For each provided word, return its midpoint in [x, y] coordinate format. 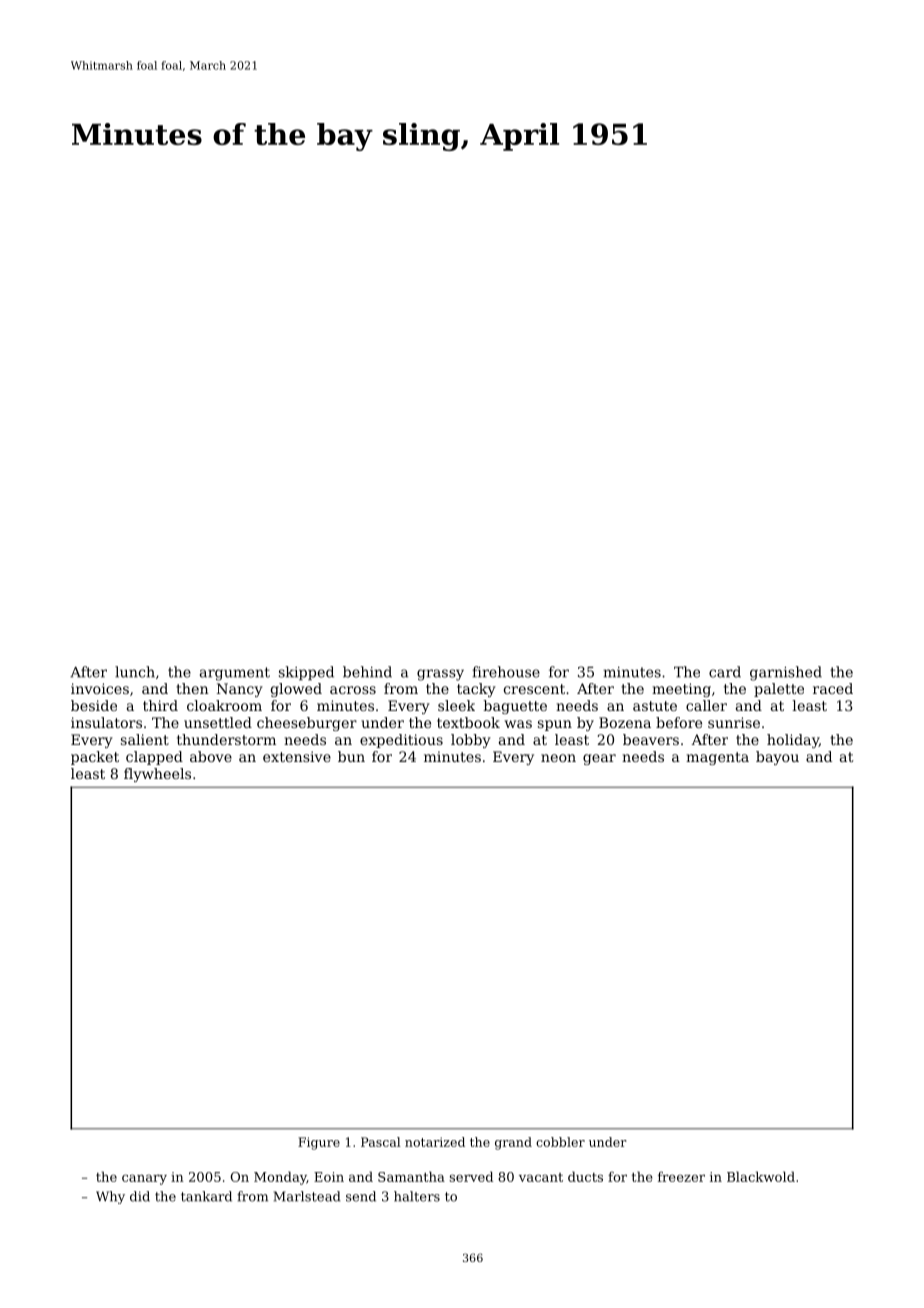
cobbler [560, 1142]
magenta [717, 758]
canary [144, 1179]
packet [95, 758]
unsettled [218, 722]
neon [558, 758]
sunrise [734, 722]
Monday [280, 1178]
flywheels [157, 775]
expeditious [401, 741]
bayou [777, 758]
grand [513, 1143]
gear [599, 759]
